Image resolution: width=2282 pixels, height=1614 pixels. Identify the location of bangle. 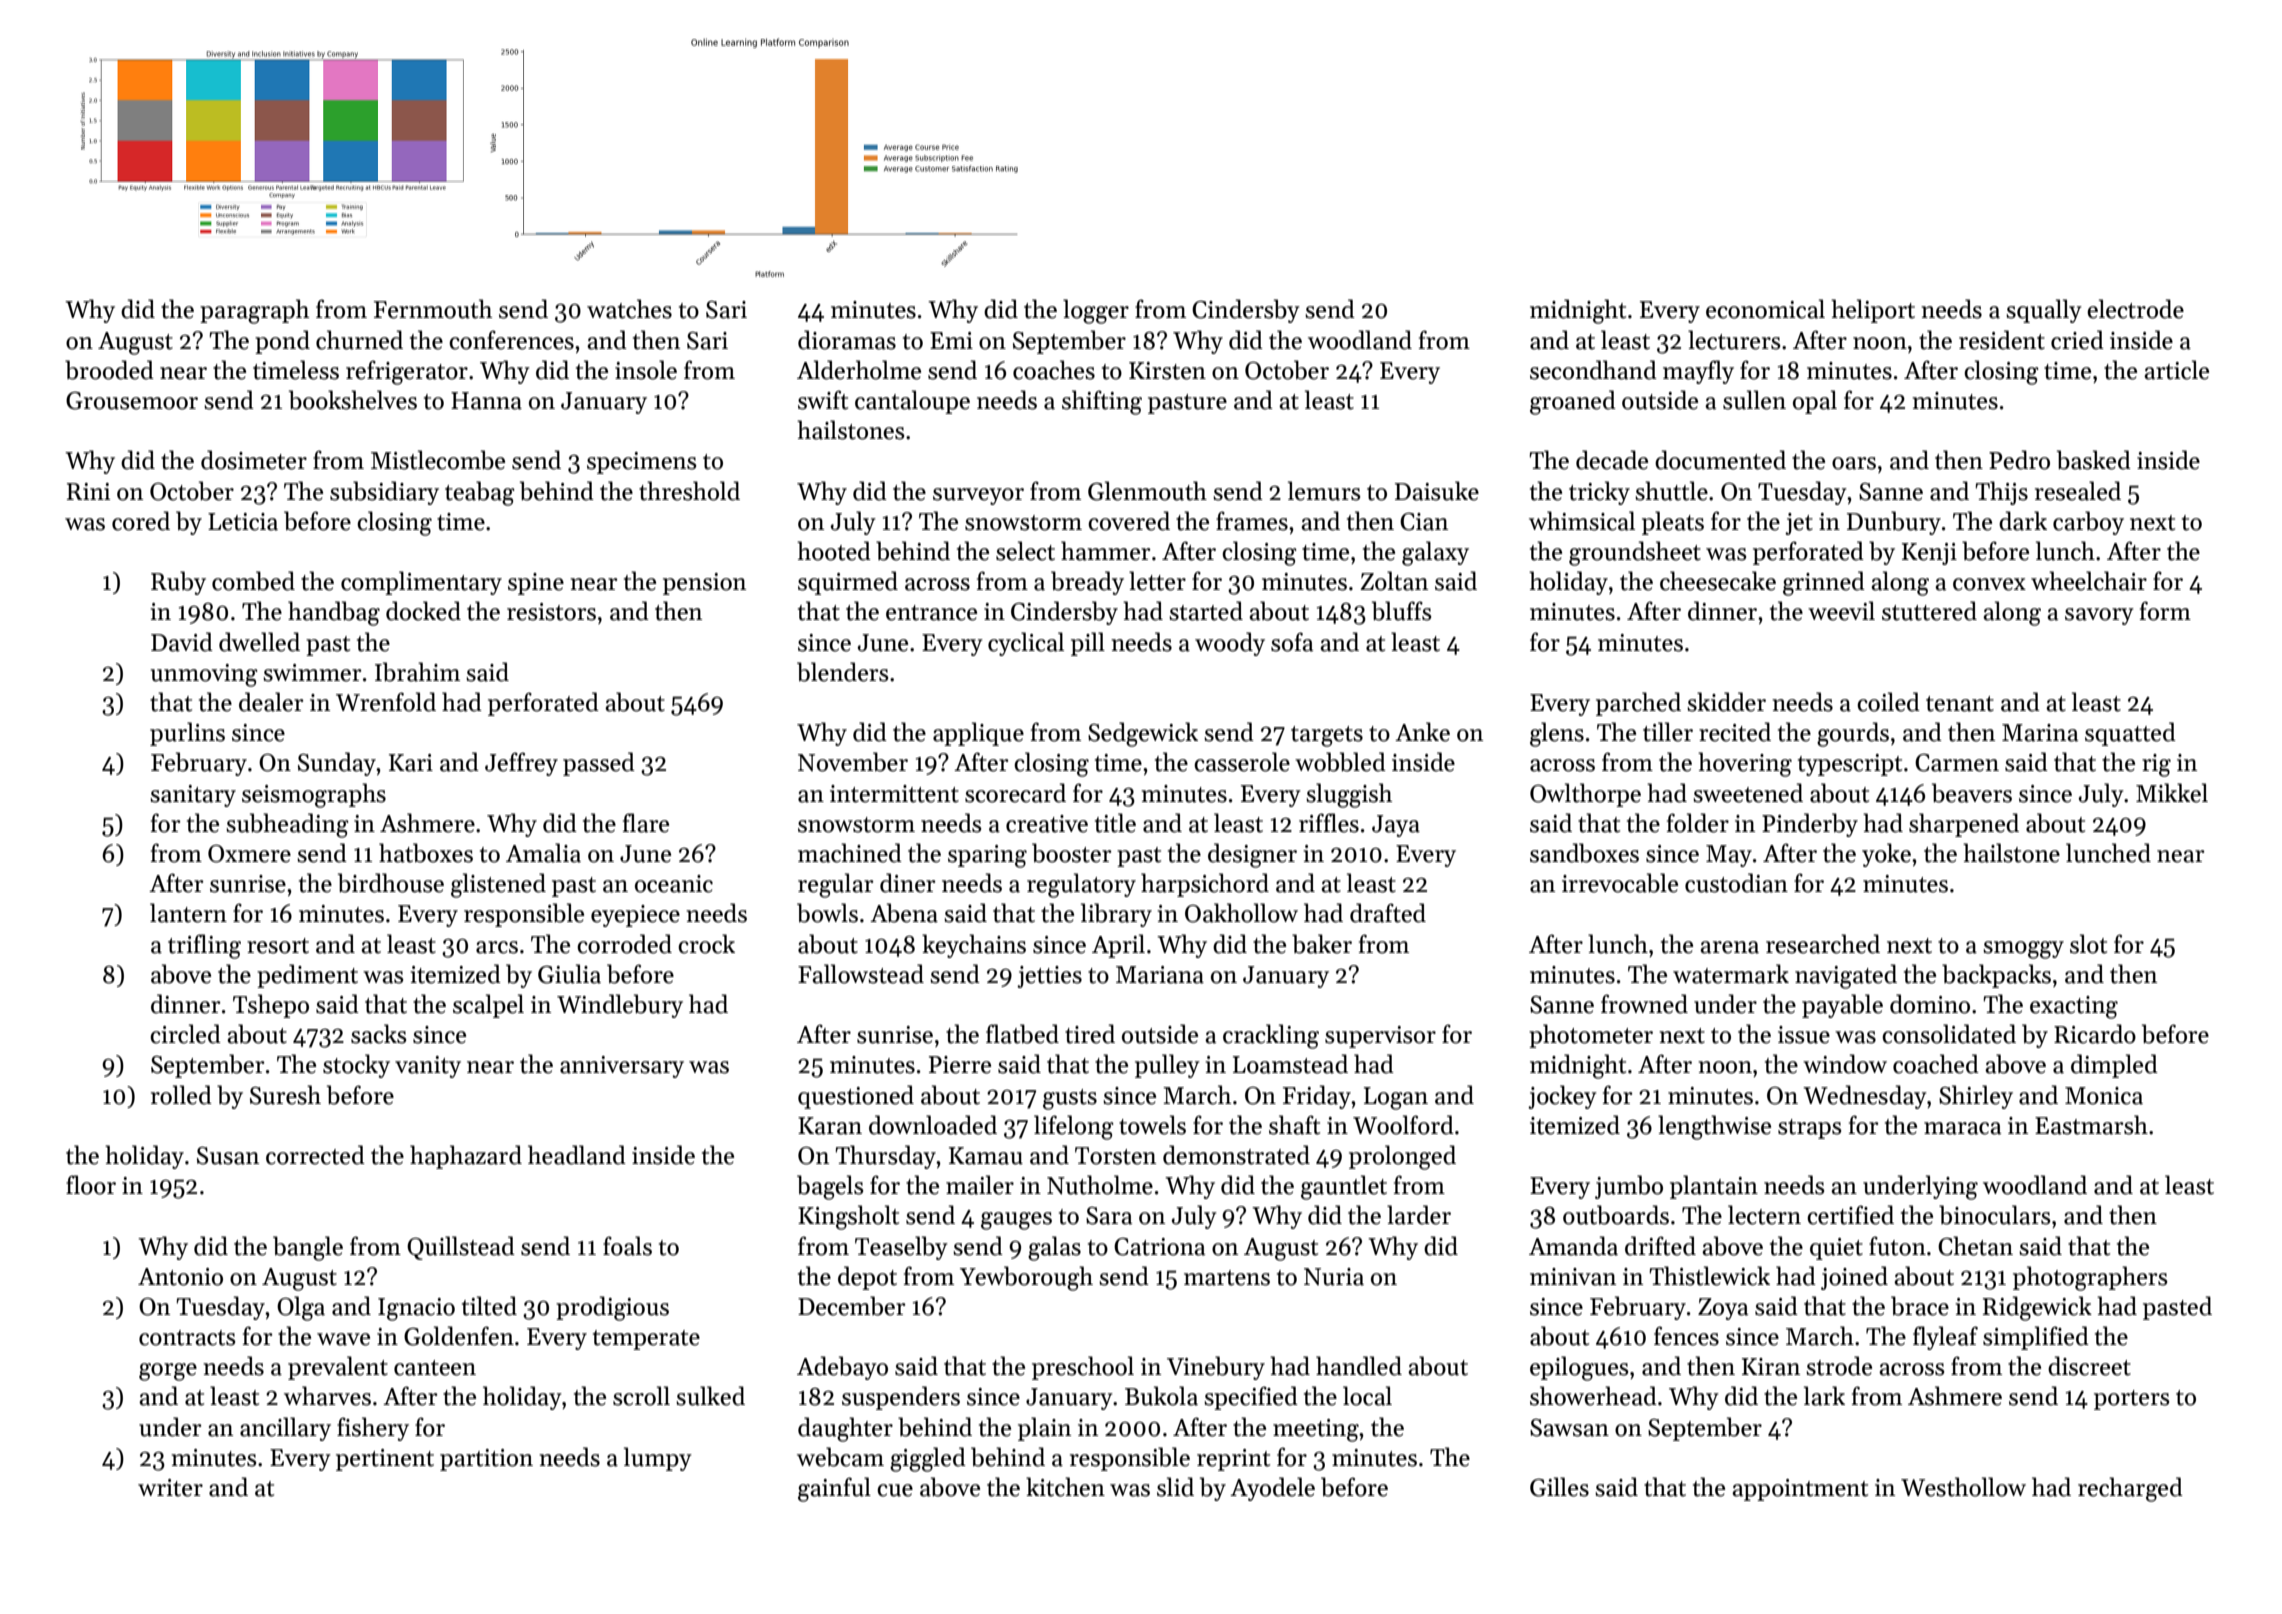
(308, 1248).
